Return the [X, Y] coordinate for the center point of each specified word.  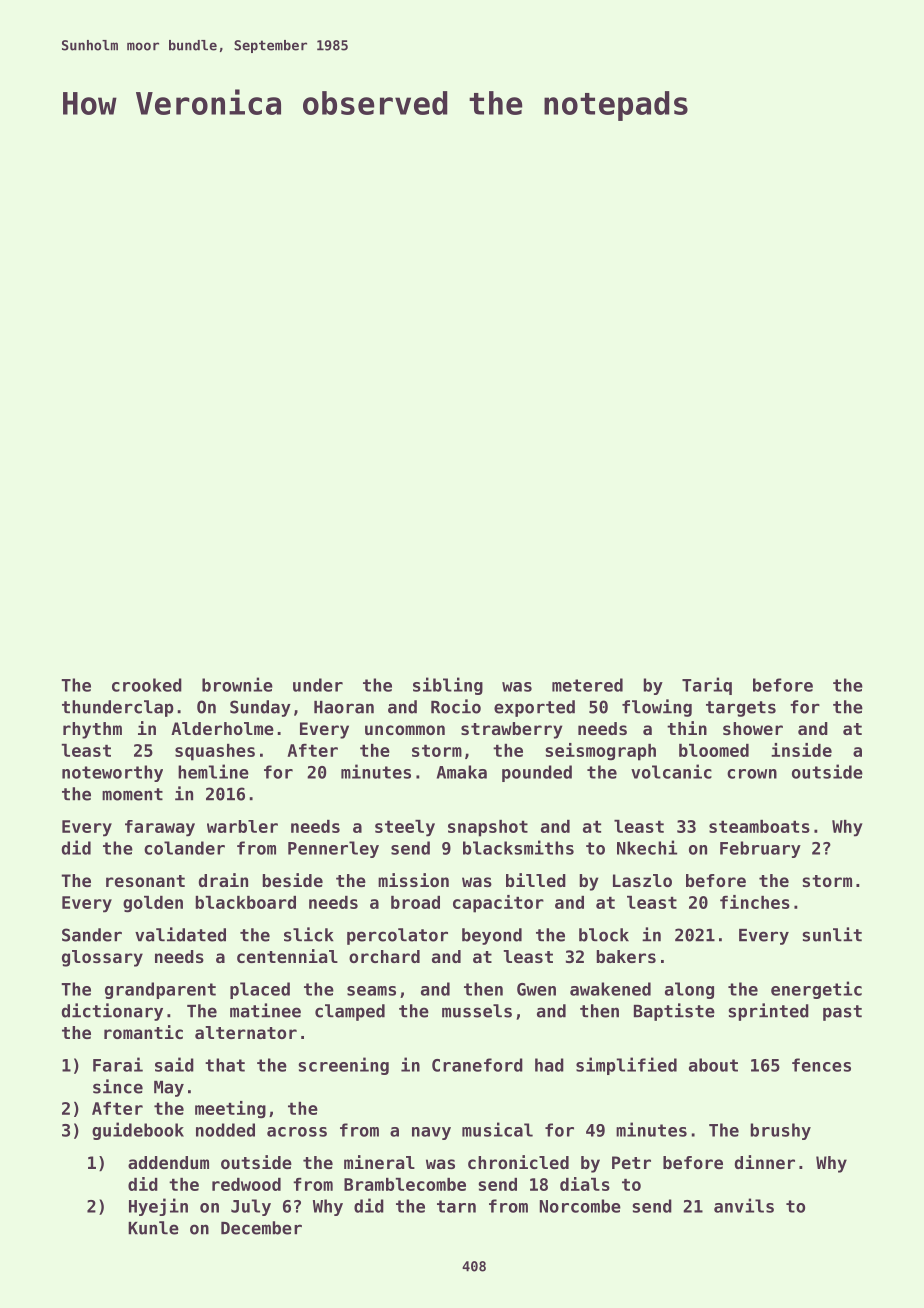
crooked [147, 685]
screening [344, 1066]
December [261, 1228]
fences [821, 1065]
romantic [143, 1032]
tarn [456, 1206]
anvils [744, 1205]
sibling [448, 686]
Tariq [707, 686]
